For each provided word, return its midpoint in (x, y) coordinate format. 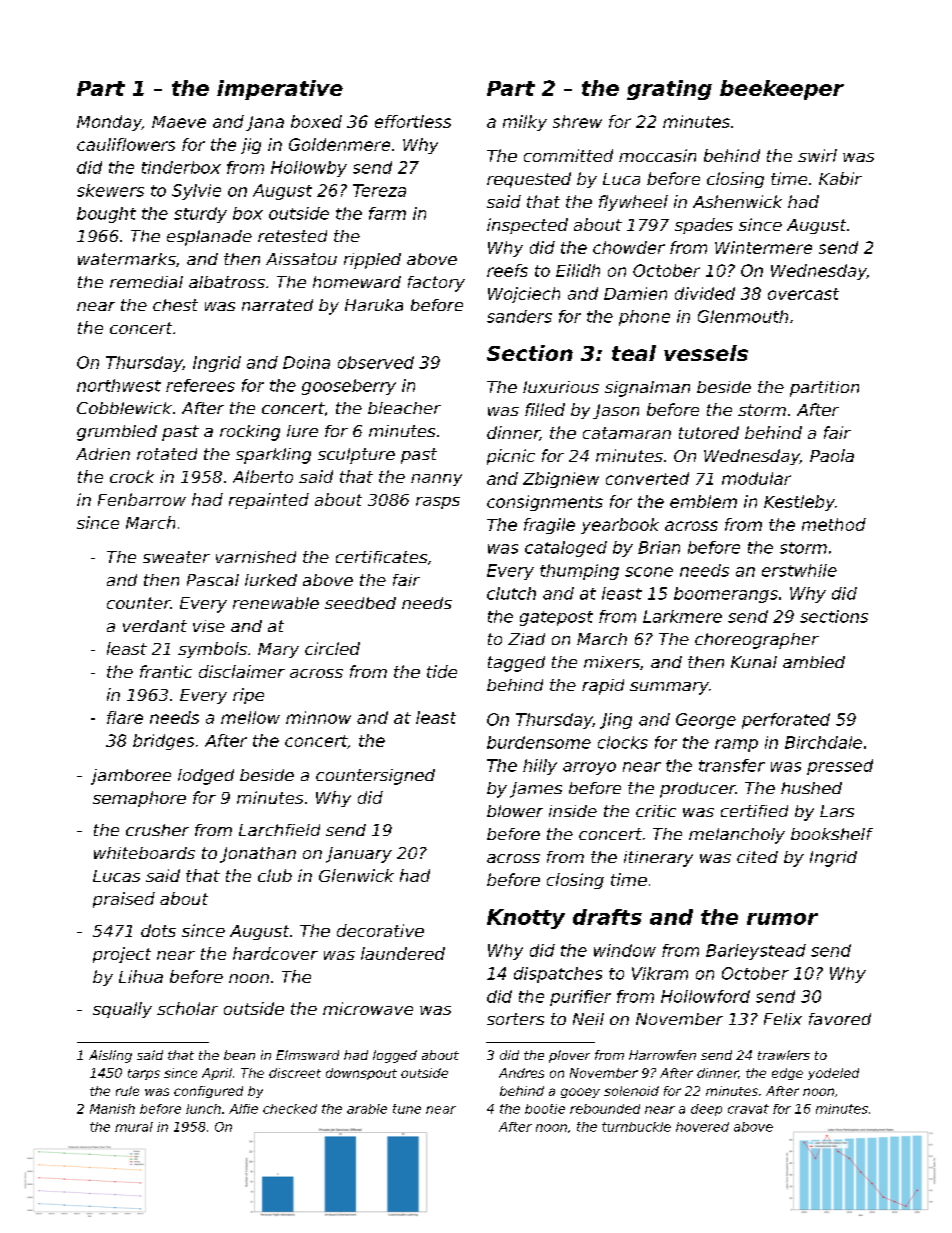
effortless (413, 121)
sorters (515, 1019)
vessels (706, 353)
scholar (187, 1008)
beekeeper (782, 90)
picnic (511, 457)
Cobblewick (124, 408)
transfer (732, 765)
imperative (280, 90)
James (536, 790)
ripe (248, 696)
